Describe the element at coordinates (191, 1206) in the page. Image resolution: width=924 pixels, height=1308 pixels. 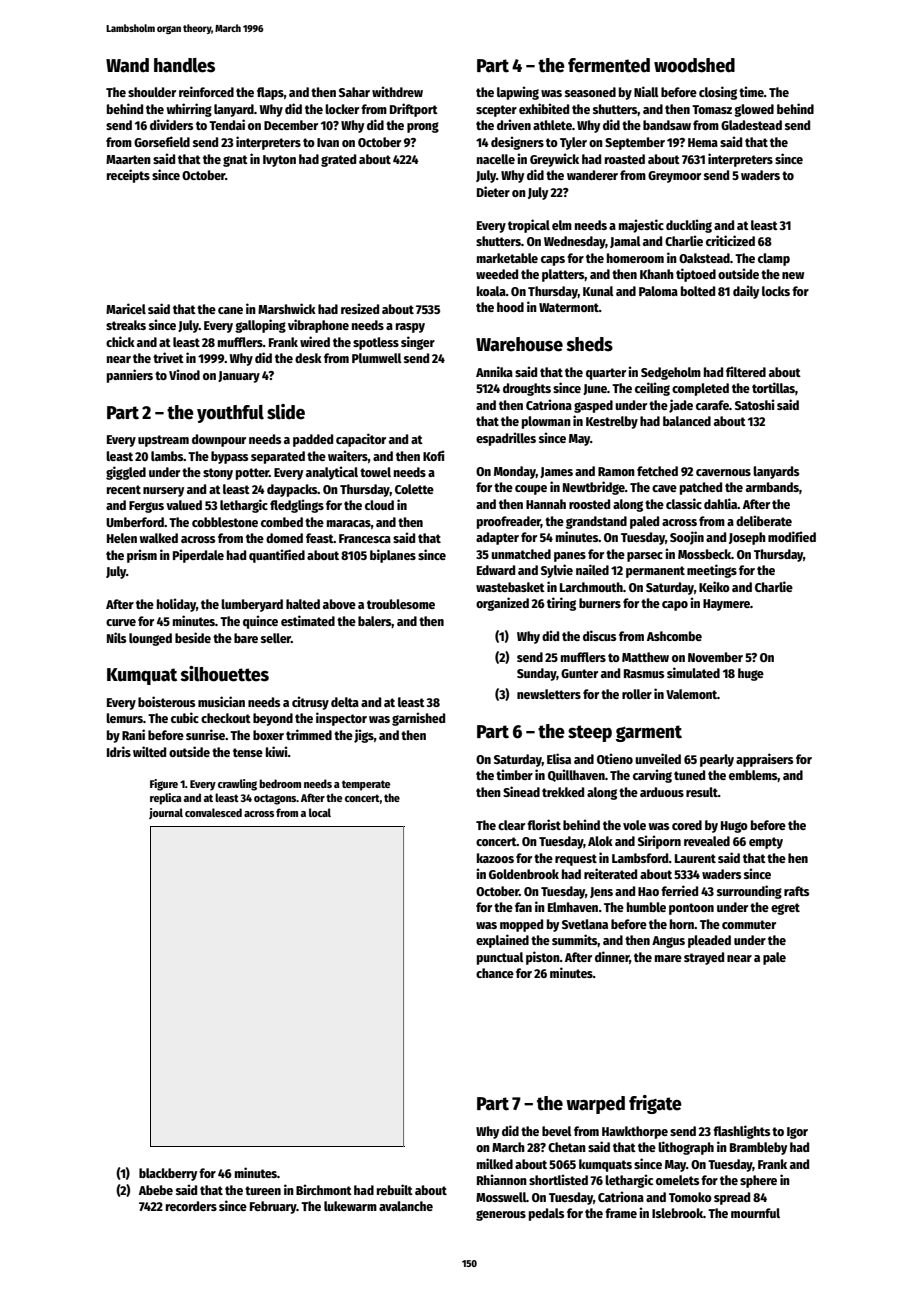
I see `recorders` at that location.
